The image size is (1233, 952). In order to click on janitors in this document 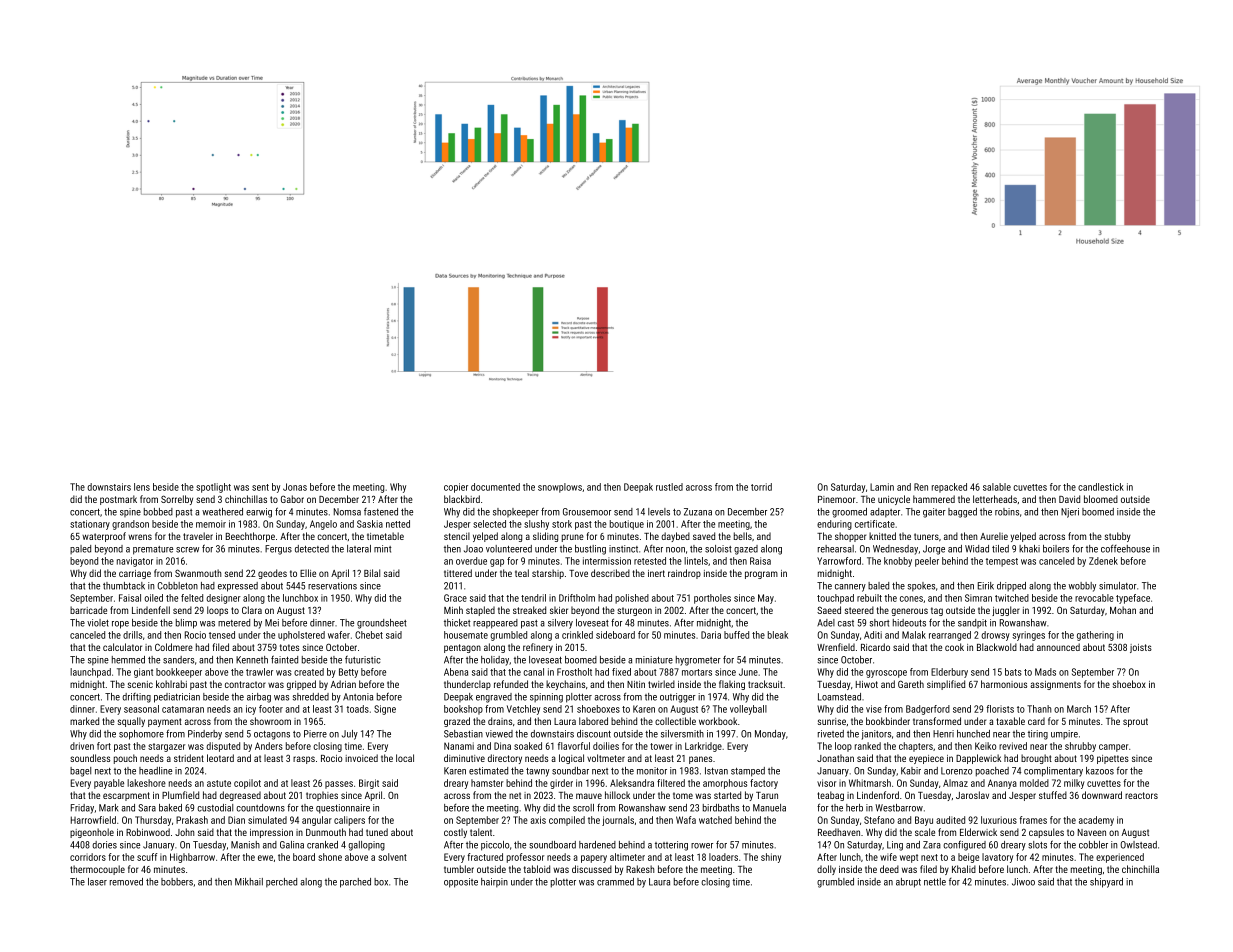, I will do `click(876, 735)`.
